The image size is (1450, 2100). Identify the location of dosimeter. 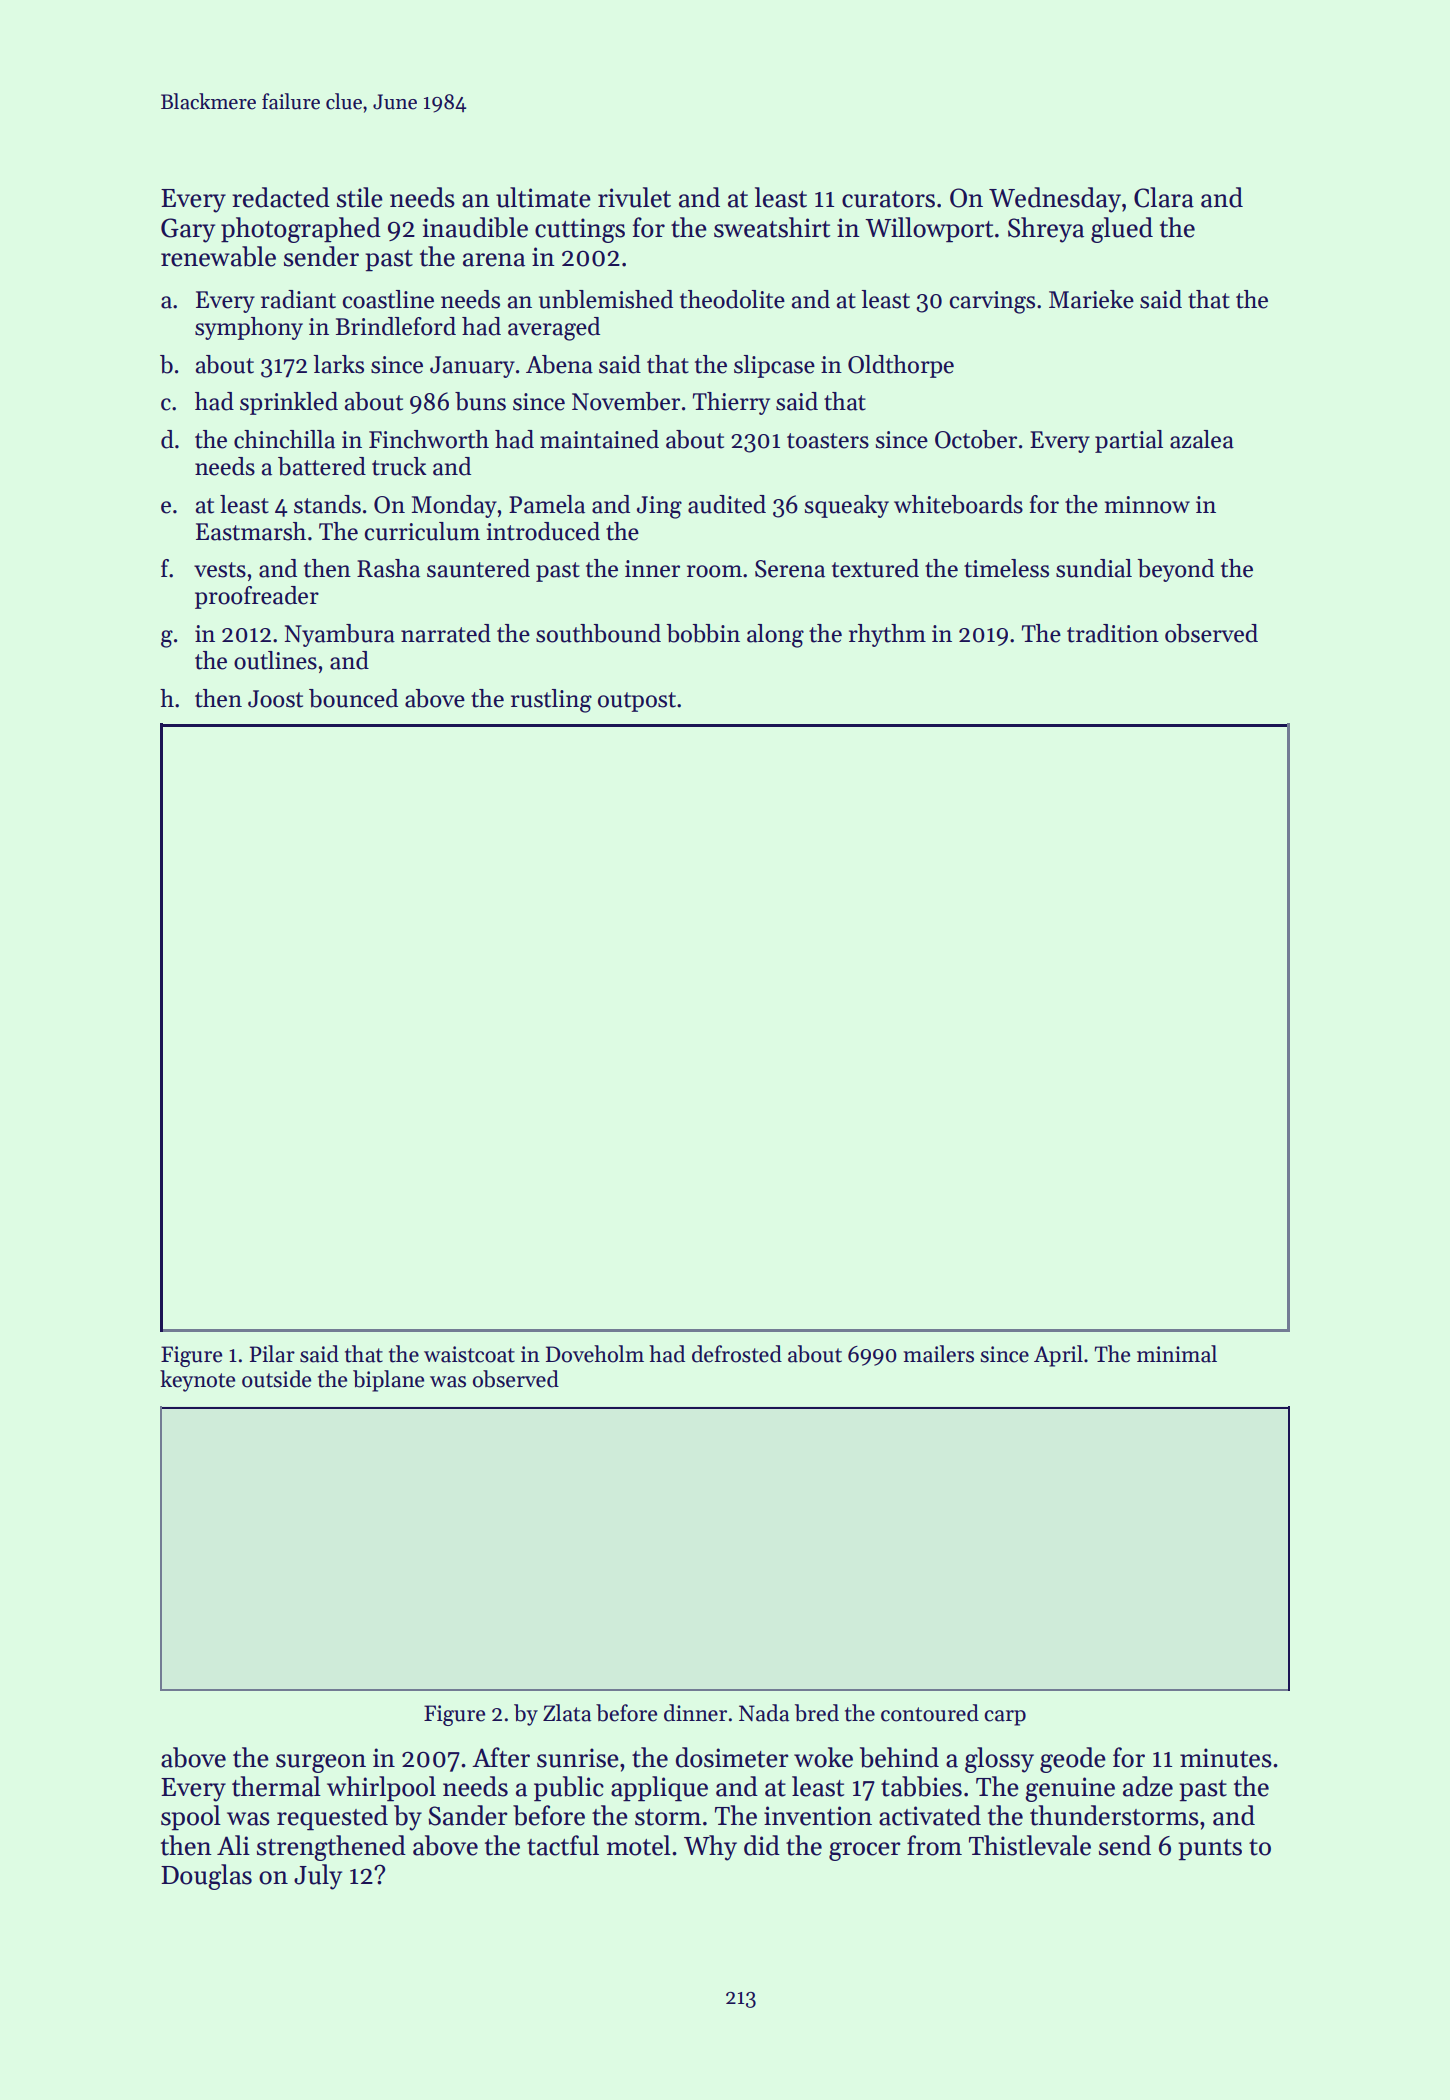
(732, 1757).
